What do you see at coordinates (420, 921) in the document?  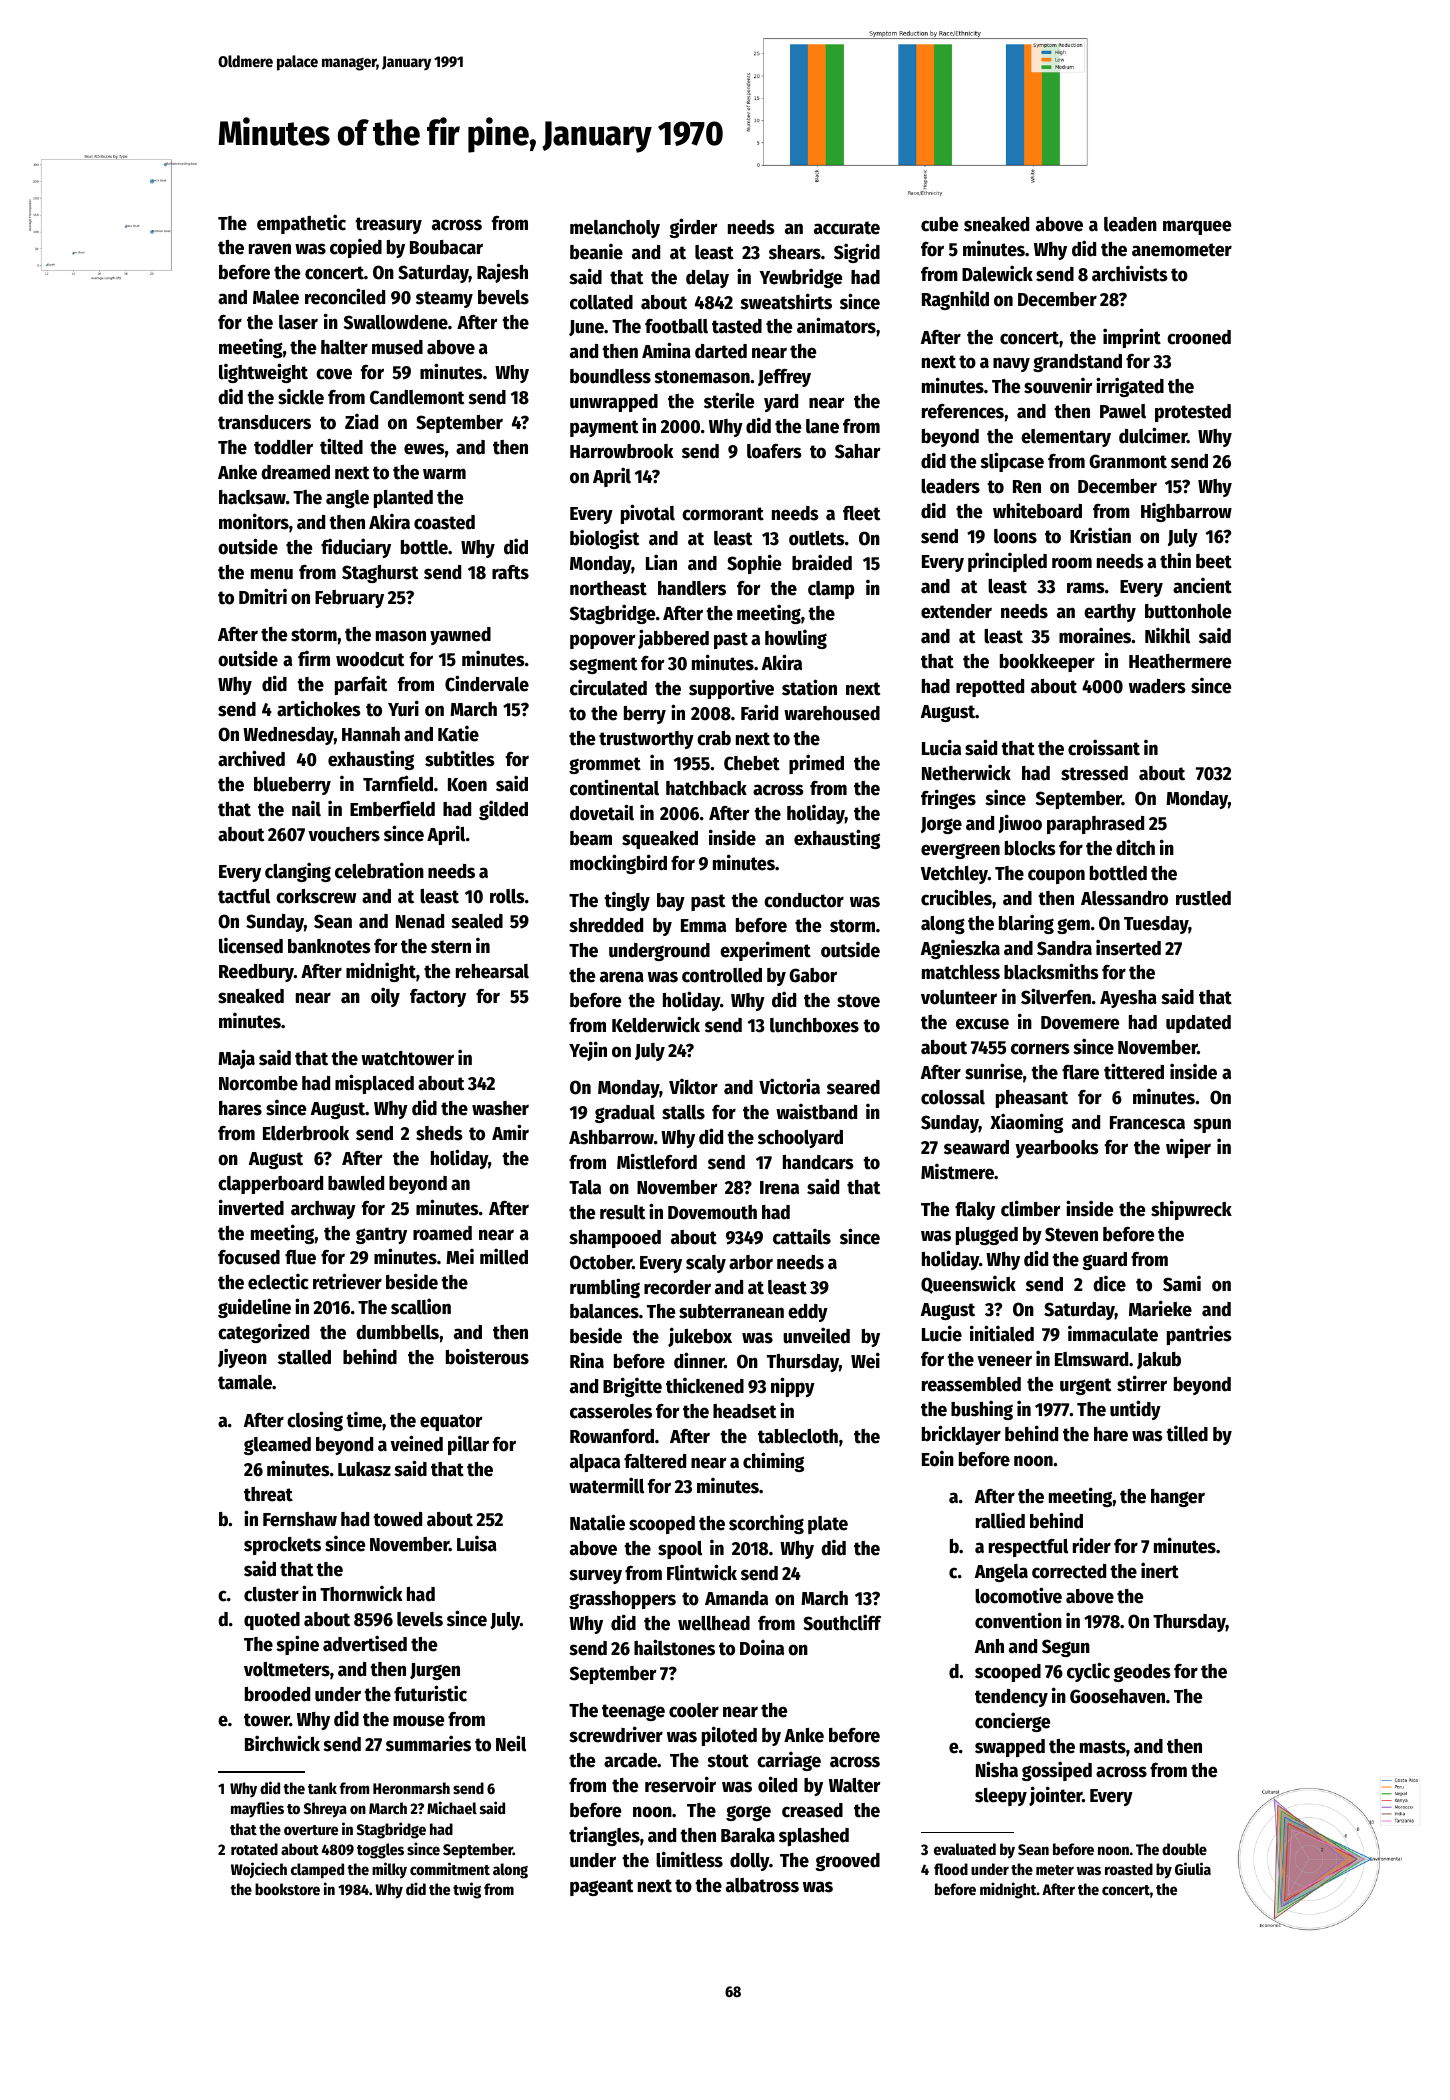 I see `Nenad` at bounding box center [420, 921].
